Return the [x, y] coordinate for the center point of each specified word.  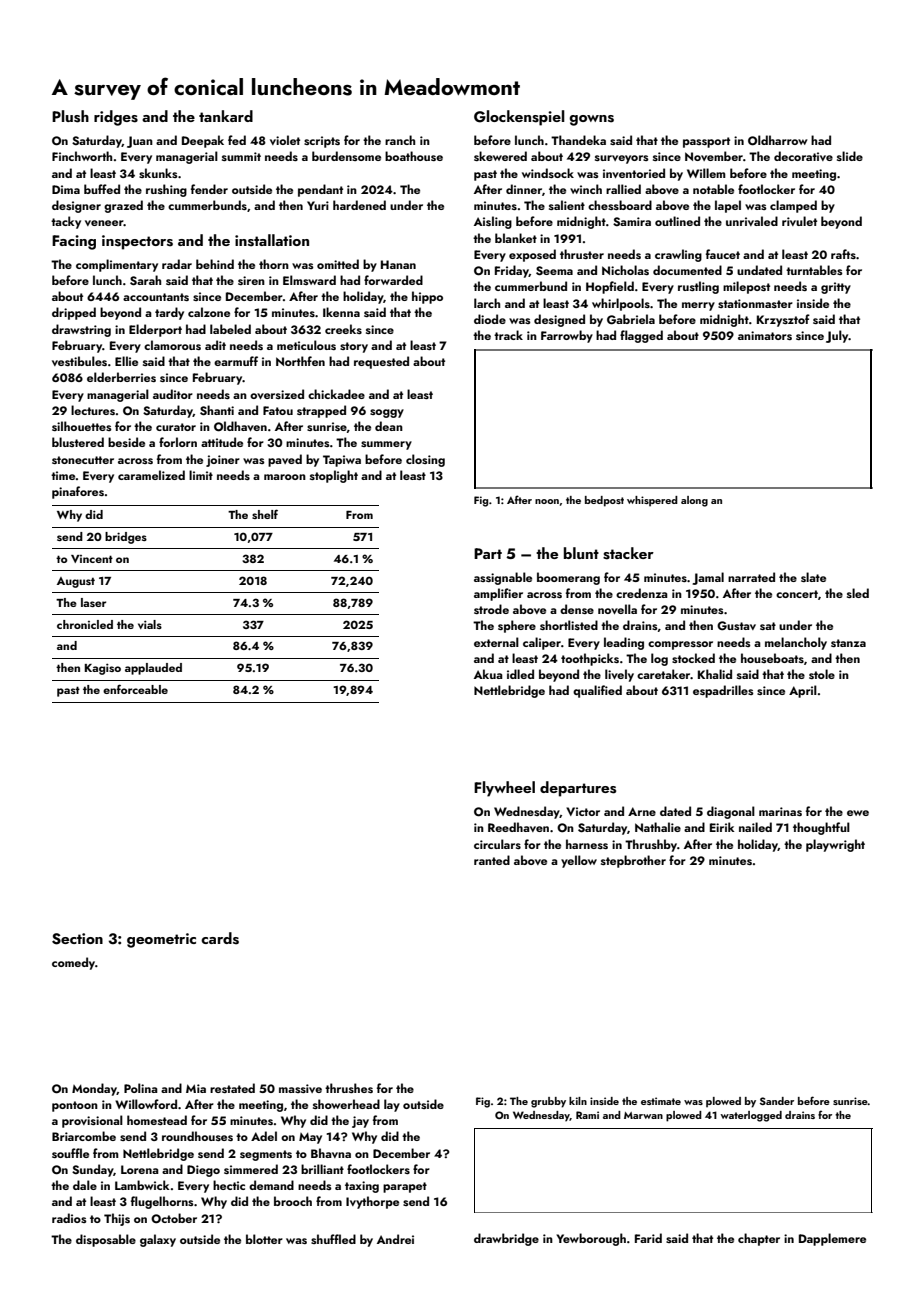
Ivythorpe [372, 1202]
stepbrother [633, 861]
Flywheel [504, 789]
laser [93, 602]
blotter [264, 1239]
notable [713, 189]
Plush [70, 116]
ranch [400, 140]
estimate [661, 1101]
